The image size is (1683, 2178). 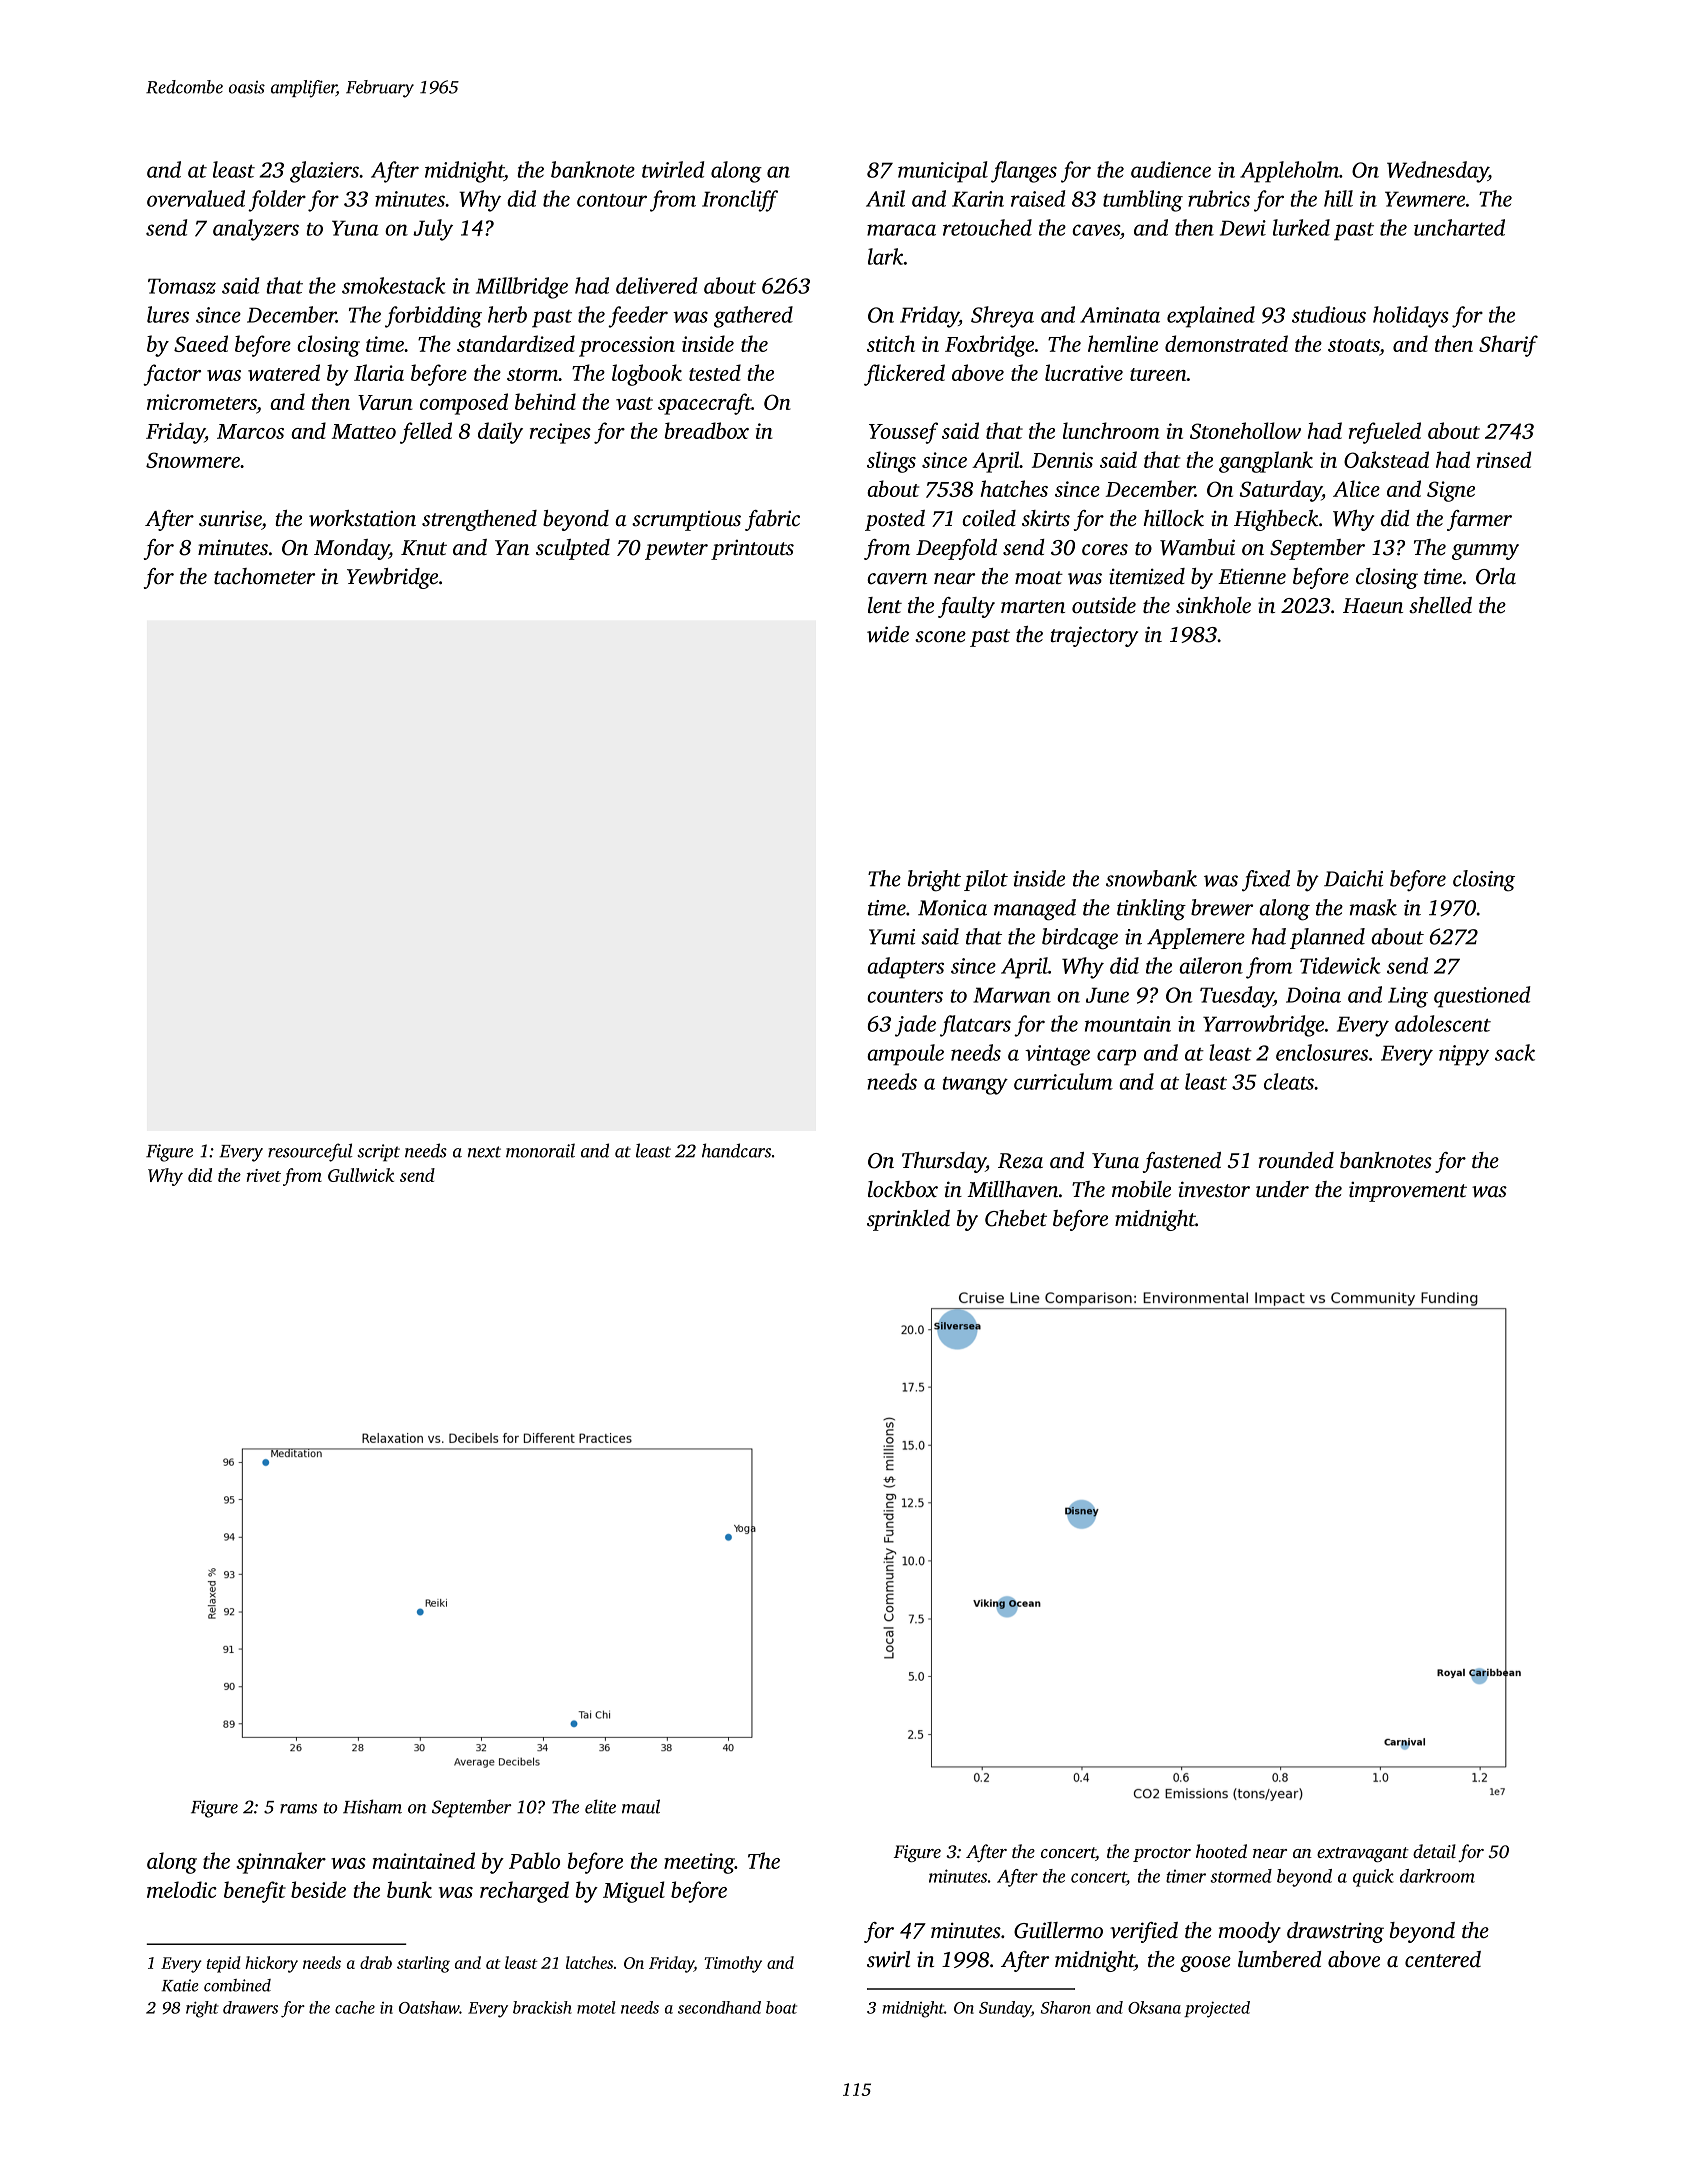 What do you see at coordinates (385, 402) in the image?
I see `Varun` at bounding box center [385, 402].
